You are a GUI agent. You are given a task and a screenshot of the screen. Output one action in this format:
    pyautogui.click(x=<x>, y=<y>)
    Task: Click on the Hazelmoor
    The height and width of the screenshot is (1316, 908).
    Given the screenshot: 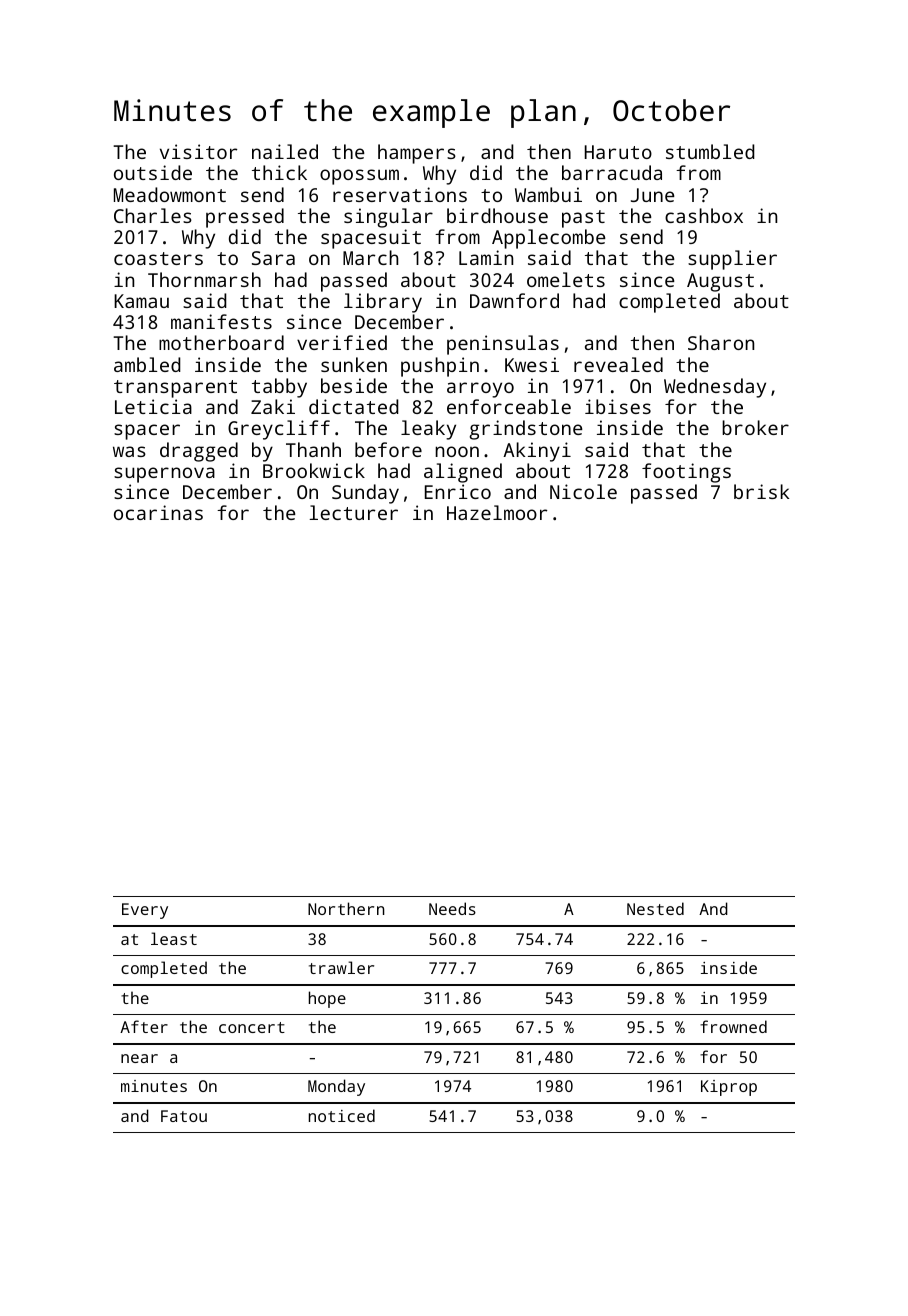 What is the action you would take?
    pyautogui.click(x=497, y=512)
